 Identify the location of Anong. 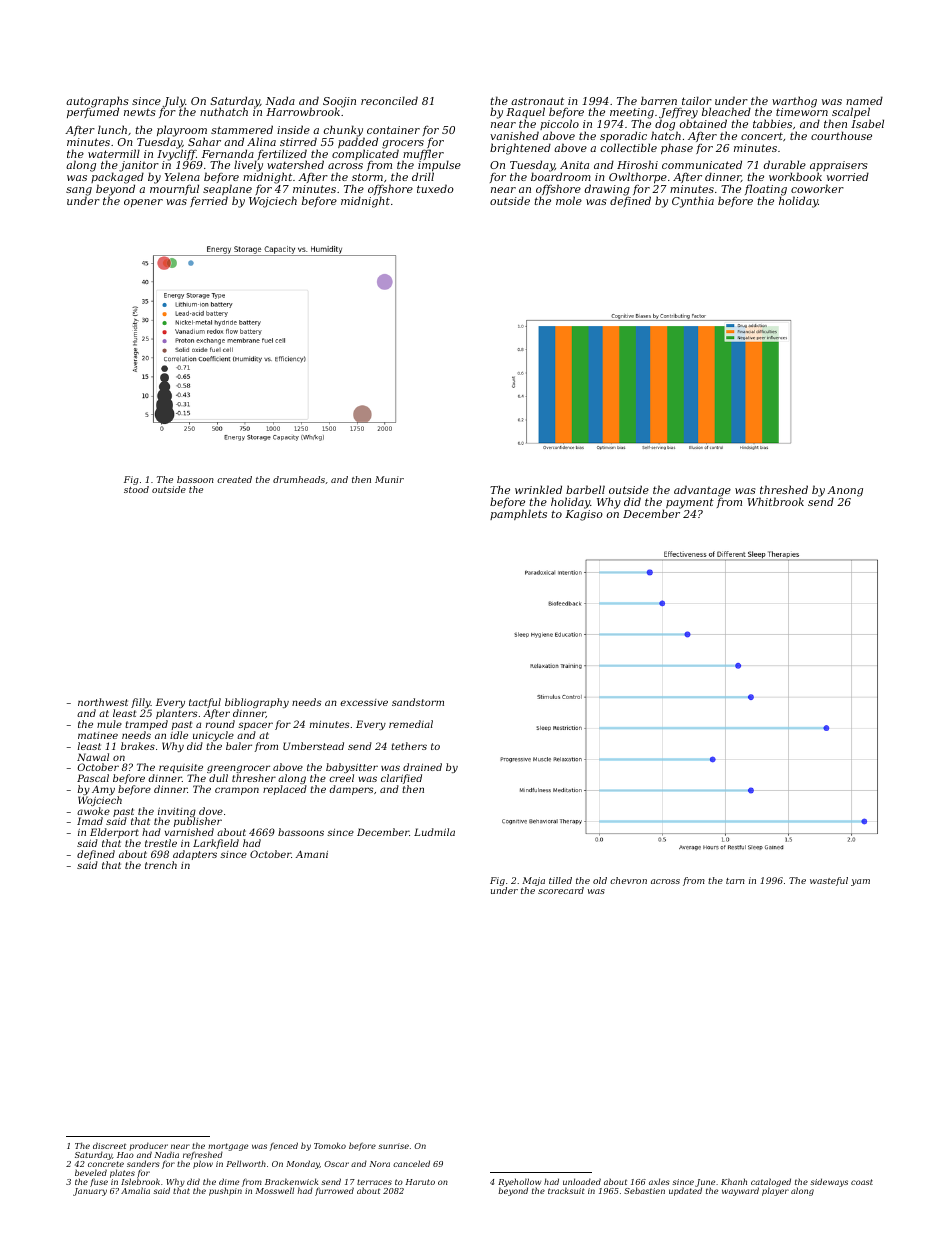
(845, 492).
